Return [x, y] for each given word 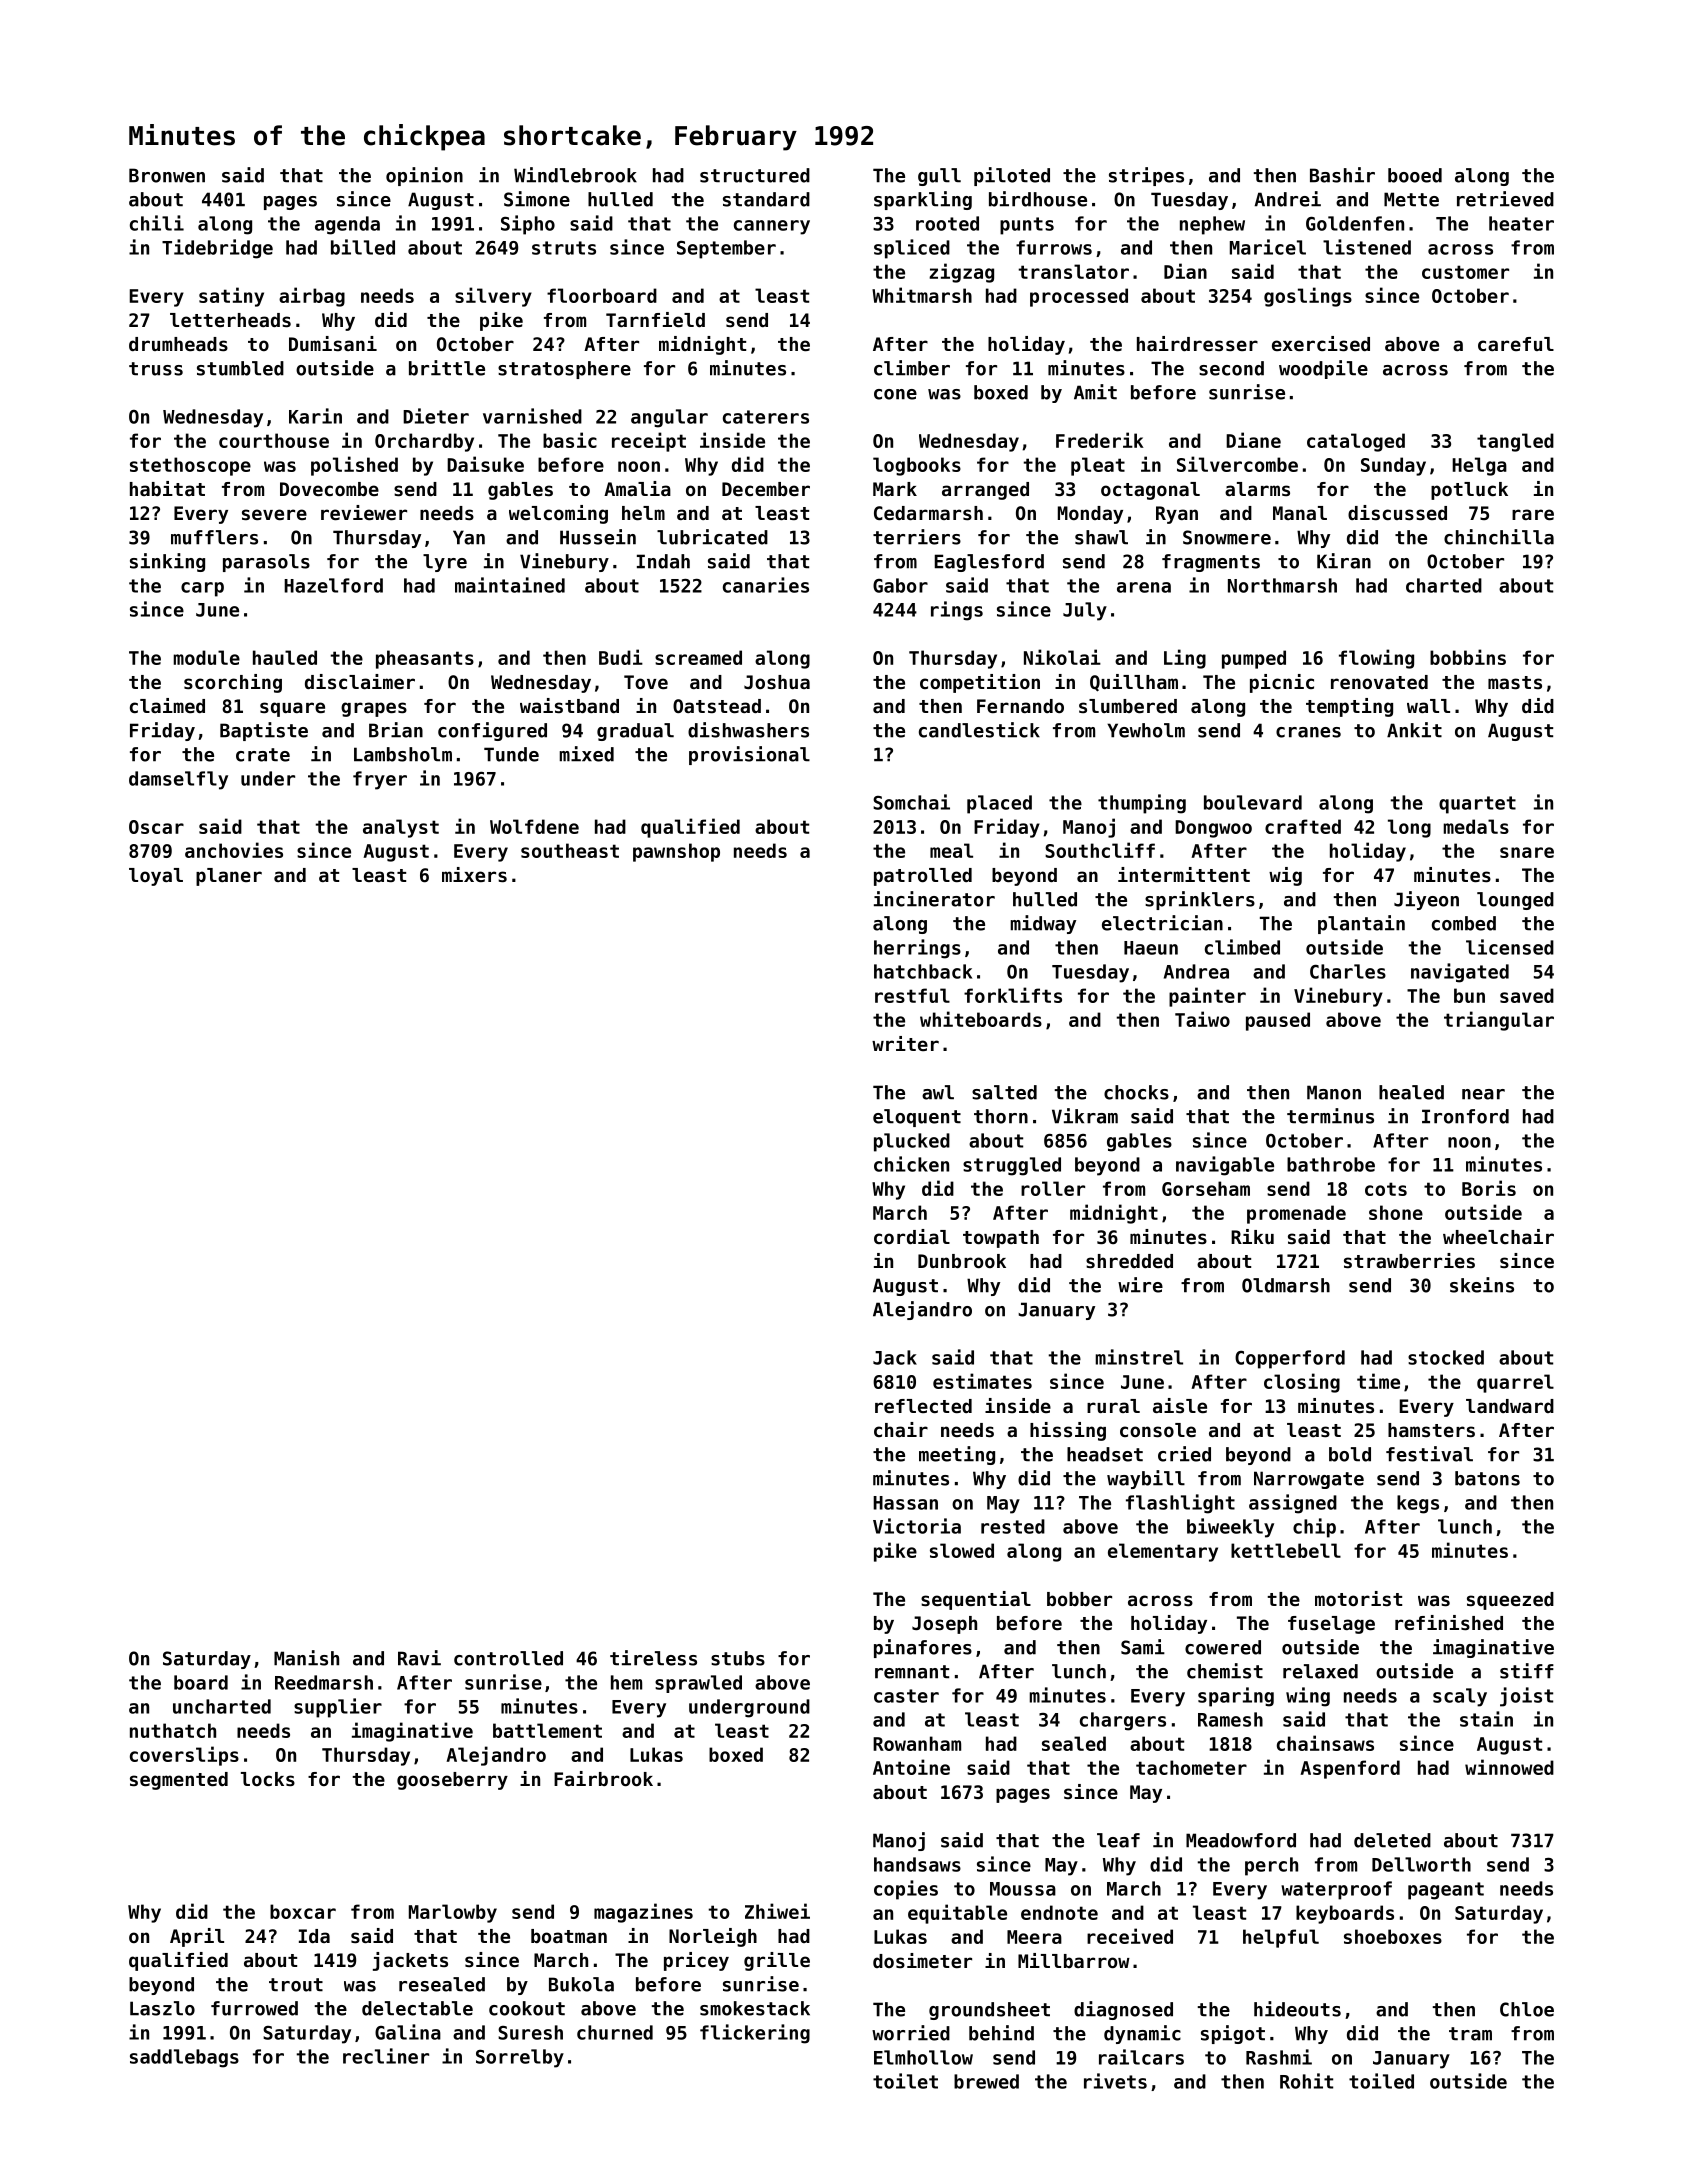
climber [912, 368]
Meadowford [1241, 1840]
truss [156, 369]
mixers [474, 874]
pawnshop [676, 852]
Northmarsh [1282, 585]
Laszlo [162, 2008]
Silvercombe [1237, 464]
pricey [696, 1961]
